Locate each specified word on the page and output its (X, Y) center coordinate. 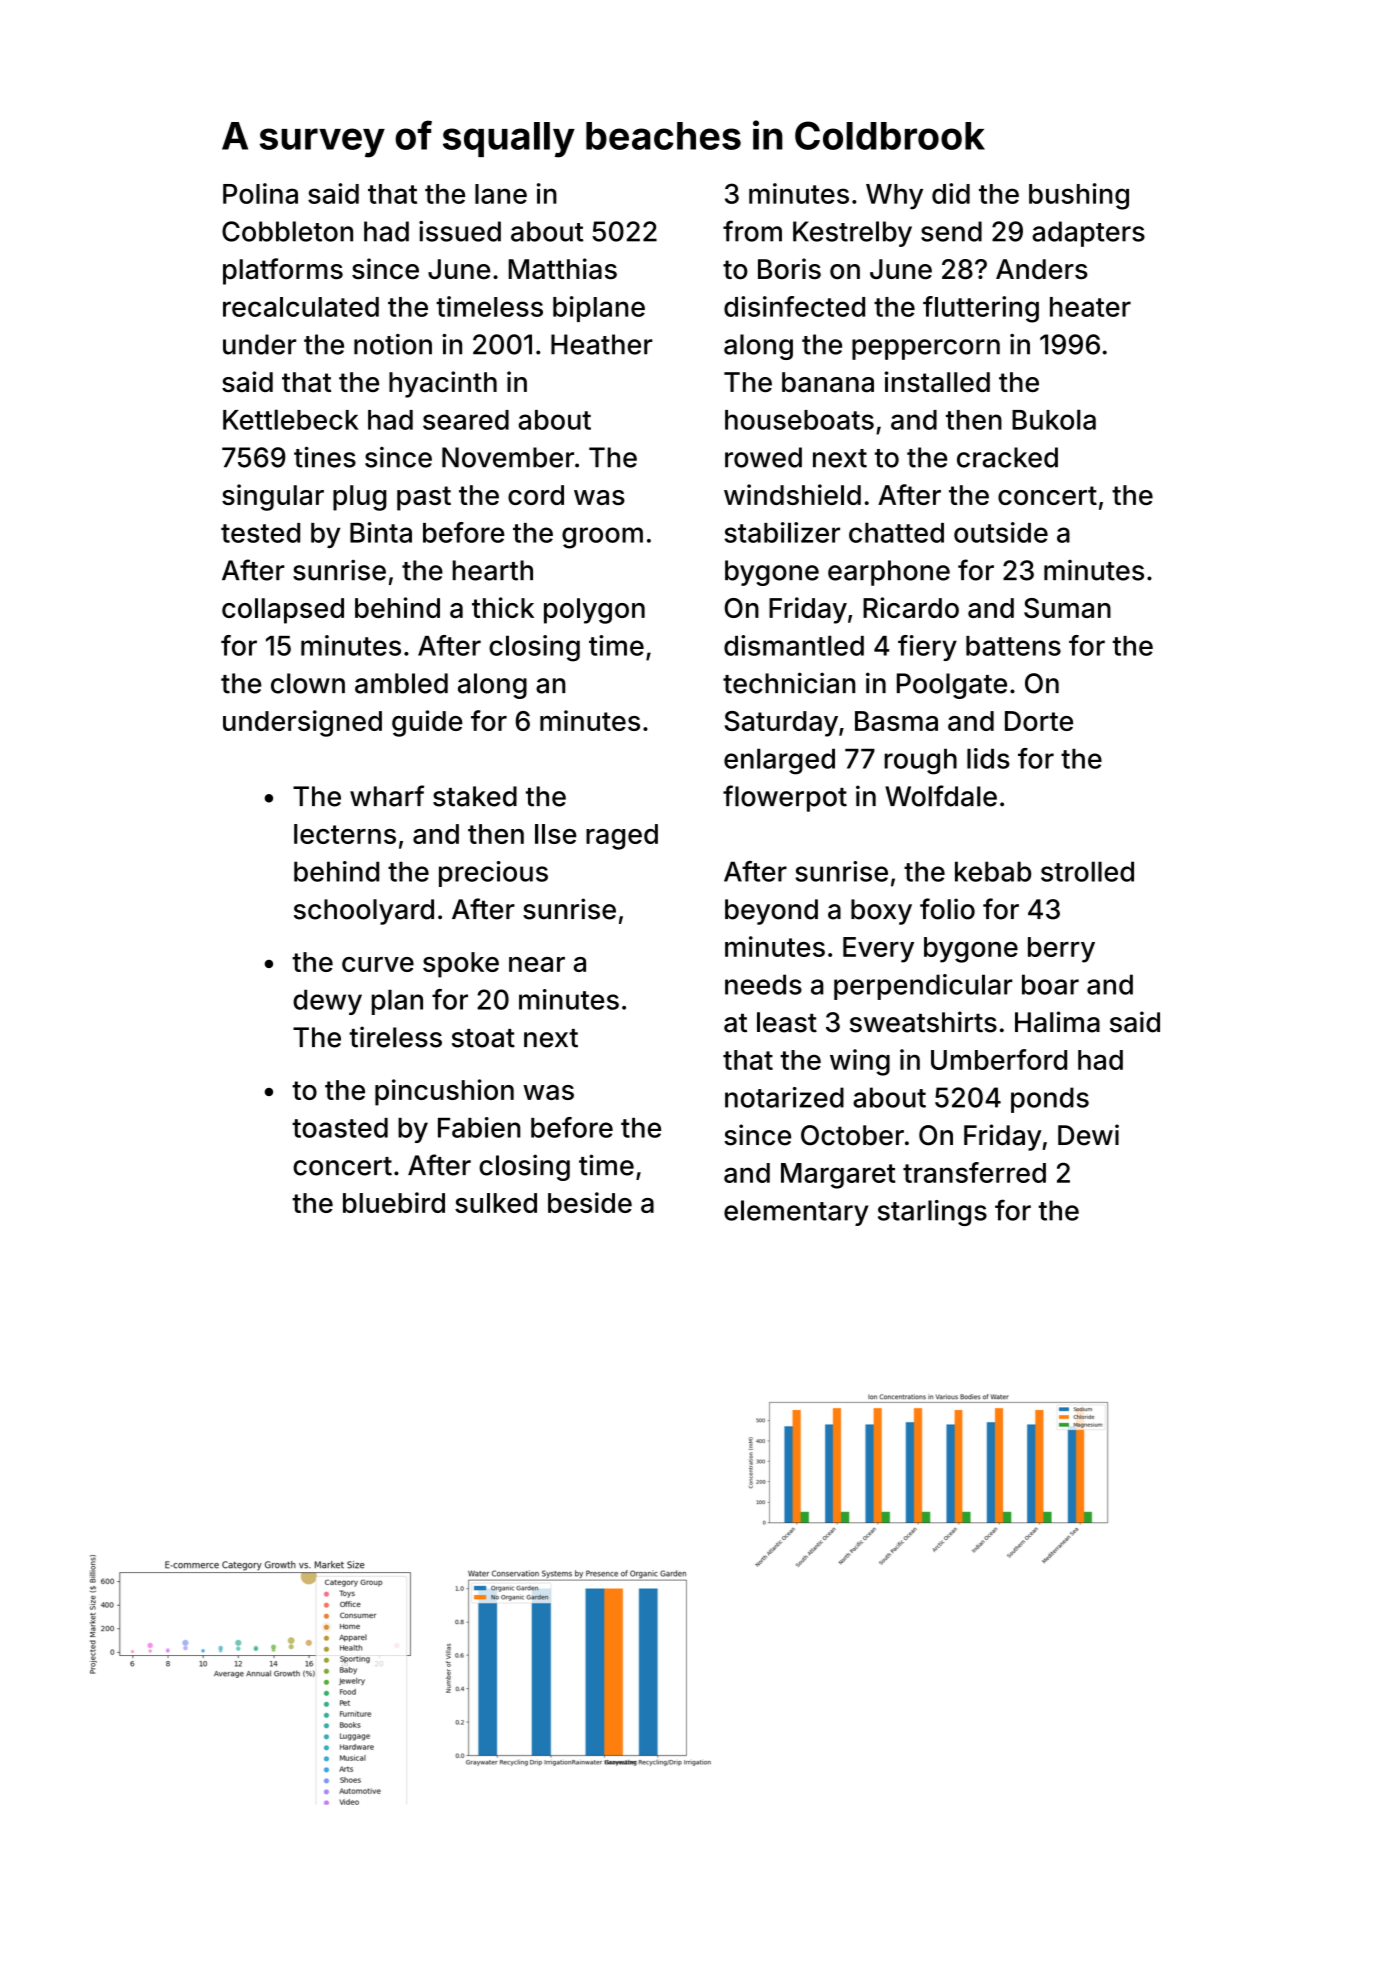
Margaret (838, 1176)
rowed (763, 457)
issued (460, 231)
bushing (1079, 196)
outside (1001, 532)
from (752, 231)
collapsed (283, 611)
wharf (387, 796)
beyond (771, 912)
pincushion (444, 1092)
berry (1061, 950)
